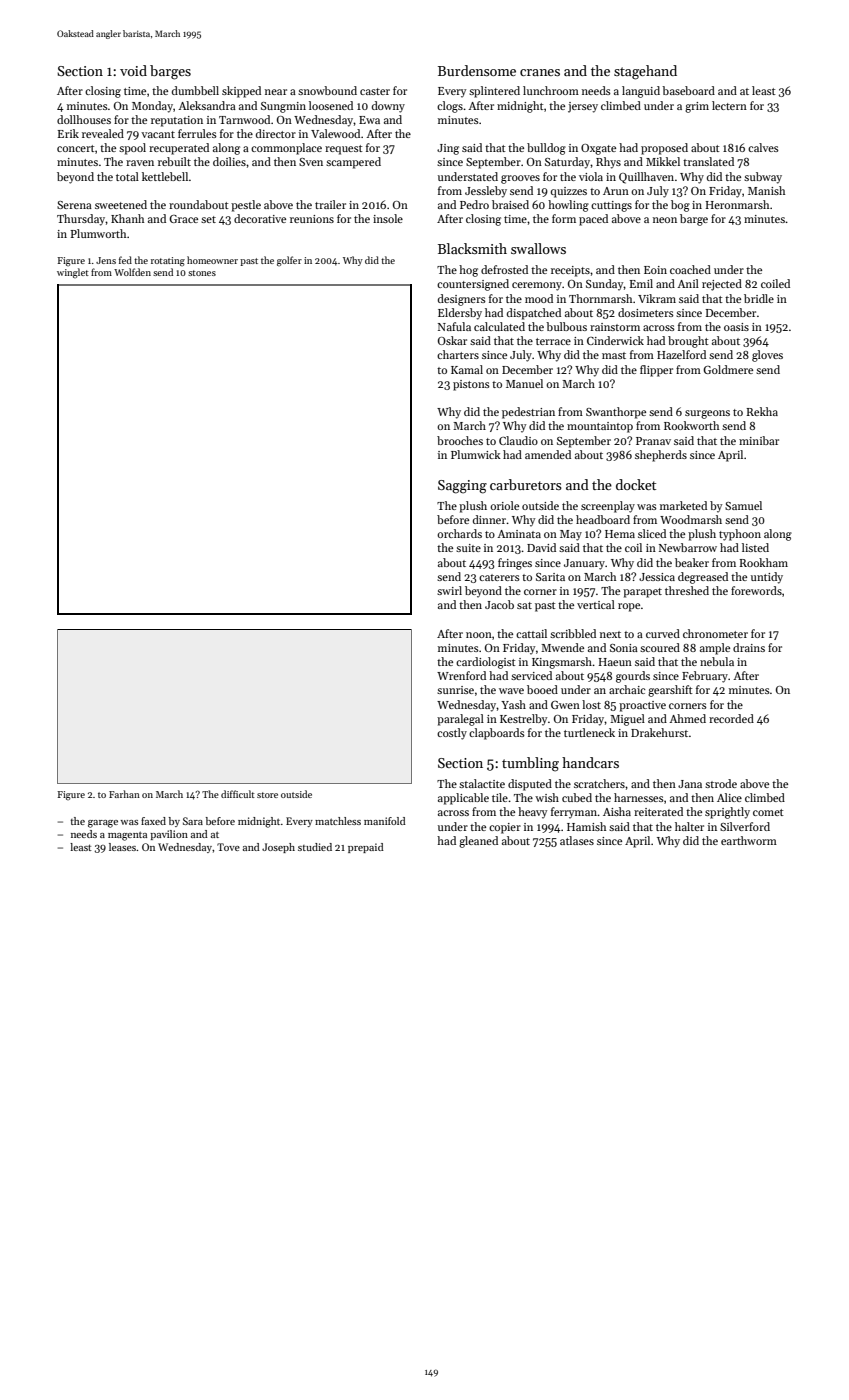  What do you see at coordinates (73, 273) in the image?
I see `winglet` at bounding box center [73, 273].
